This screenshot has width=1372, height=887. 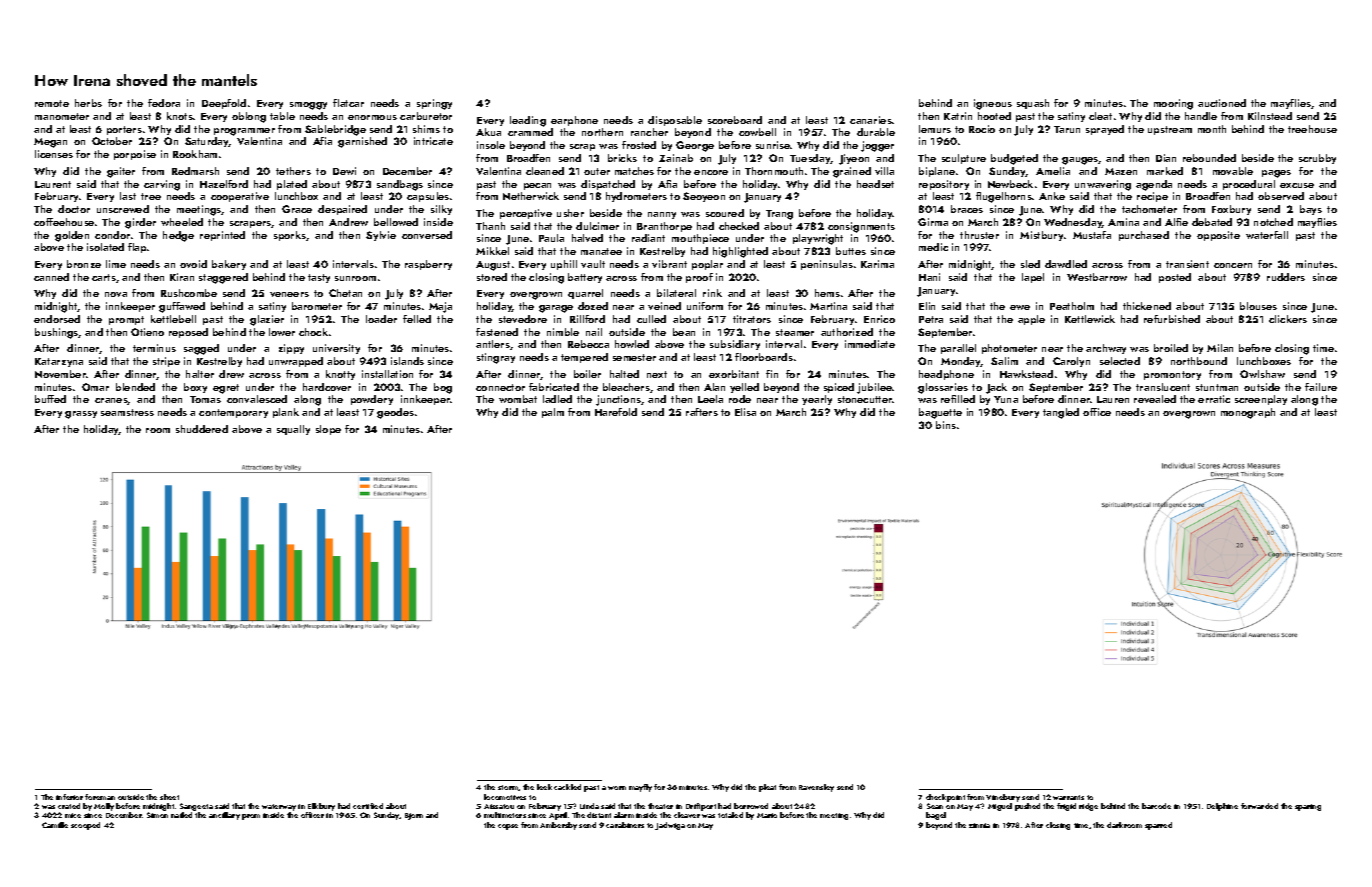 What do you see at coordinates (169, 797) in the screenshot?
I see `sheet` at bounding box center [169, 797].
